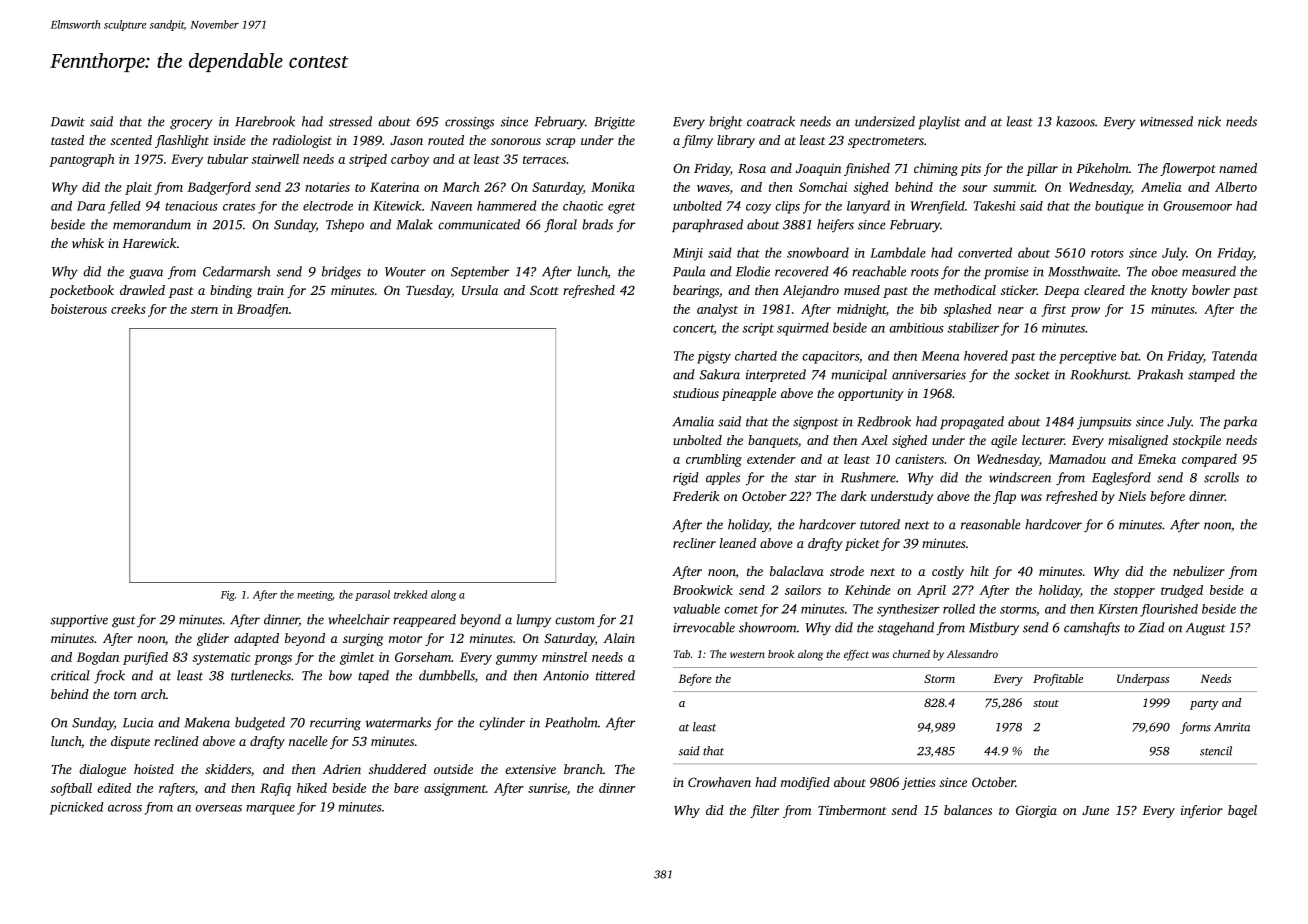 The width and height of the document is (1308, 924). Describe the element at coordinates (480, 290) in the document. I see `Ursula` at that location.
